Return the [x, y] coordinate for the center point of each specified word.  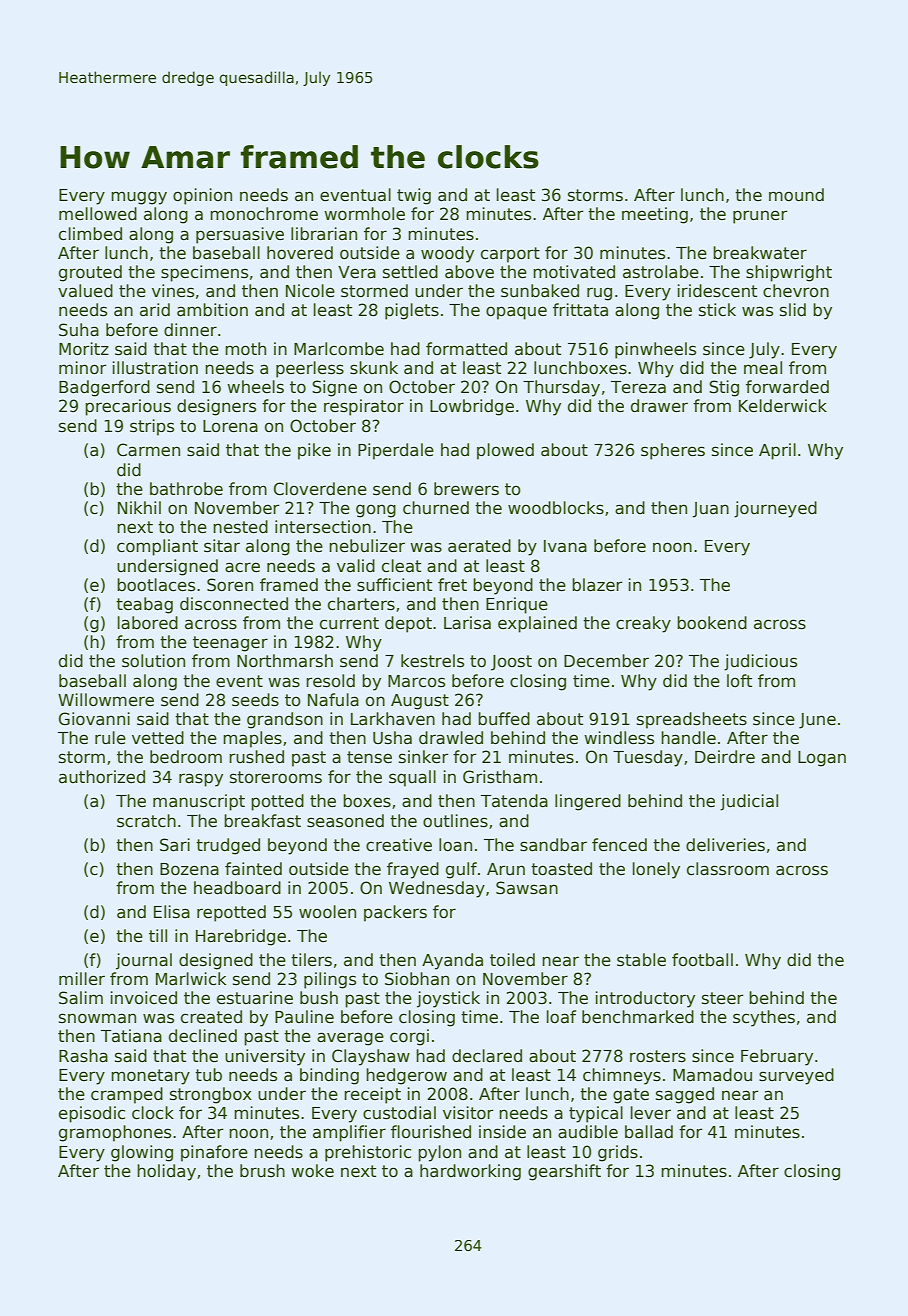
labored [148, 623]
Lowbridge [472, 407]
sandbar [553, 845]
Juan [710, 510]
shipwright [789, 273]
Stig [724, 388]
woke [312, 1171]
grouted [90, 273]
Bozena [189, 869]
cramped [127, 1095]
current [349, 623]
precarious [128, 407]
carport [510, 255]
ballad [649, 1132]
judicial [749, 802]
